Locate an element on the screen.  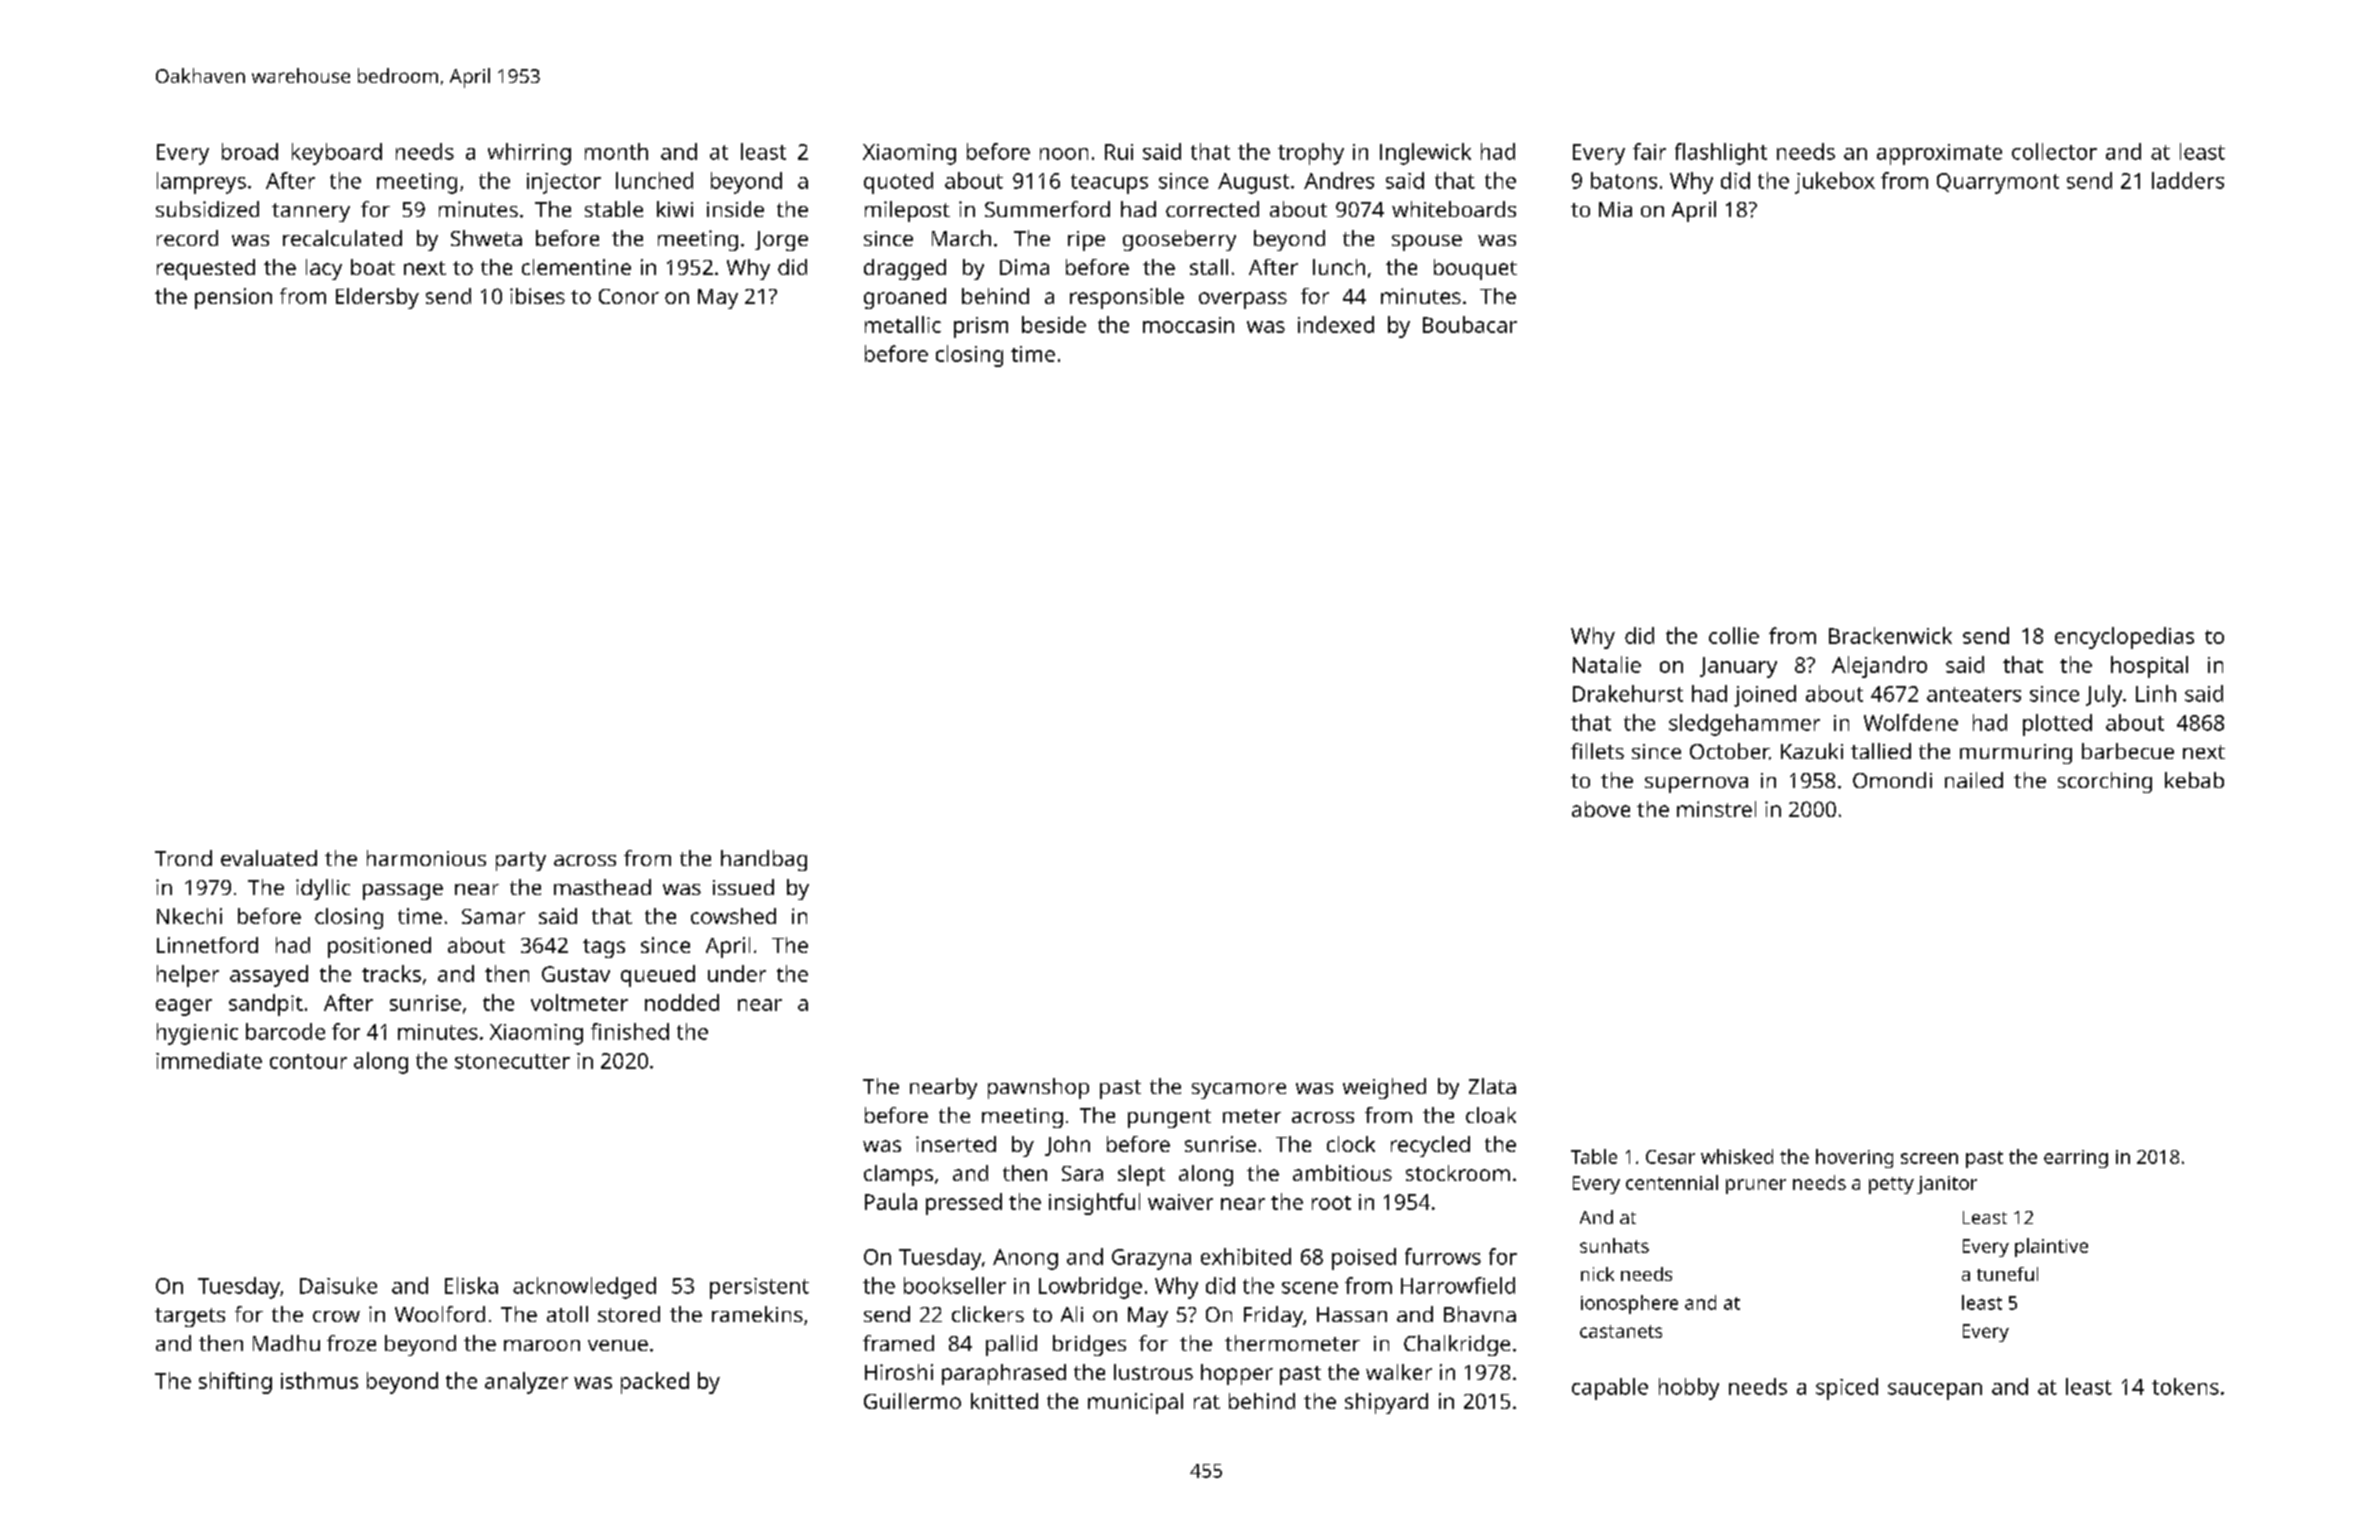
Natalie is located at coordinates (1607, 664).
